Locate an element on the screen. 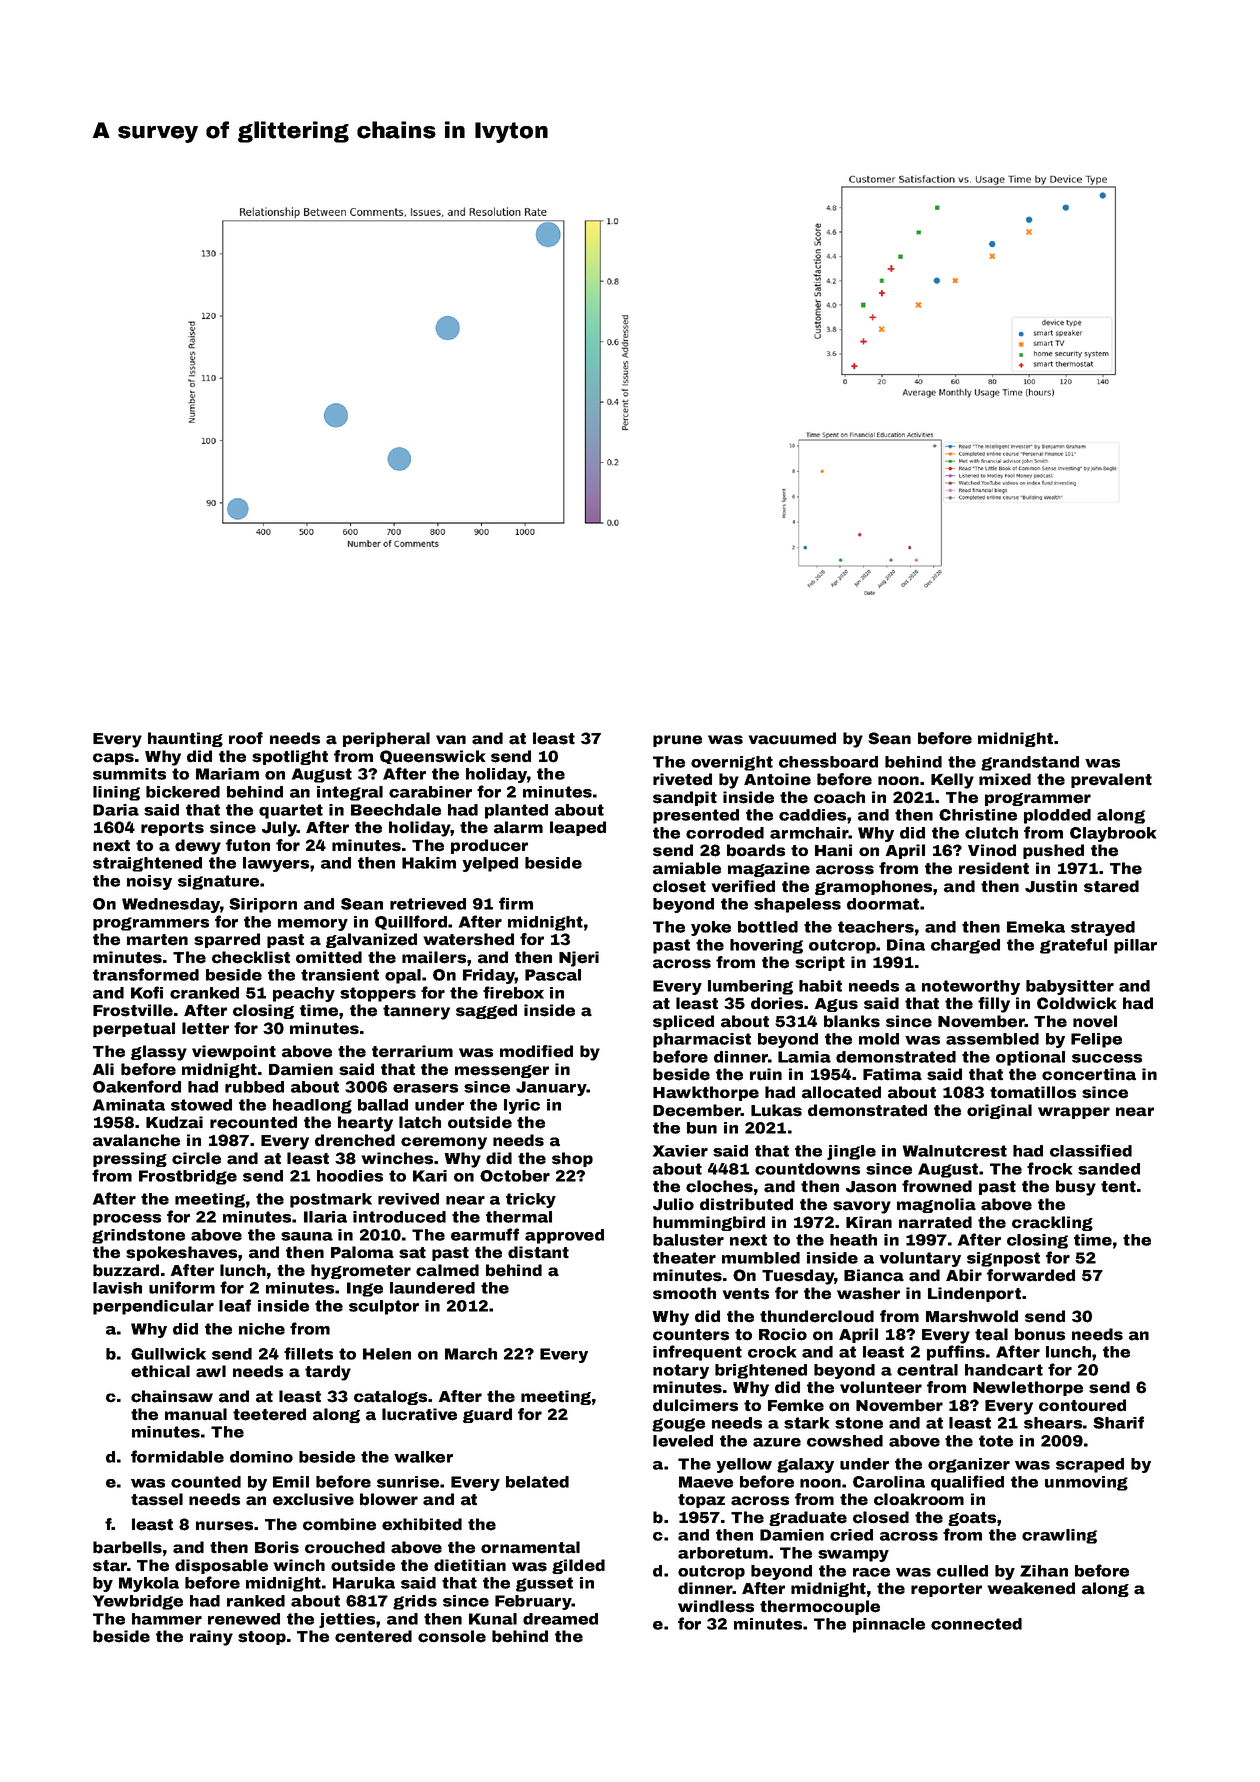 This screenshot has width=1260, height=1782. Queenswick is located at coordinates (433, 757).
